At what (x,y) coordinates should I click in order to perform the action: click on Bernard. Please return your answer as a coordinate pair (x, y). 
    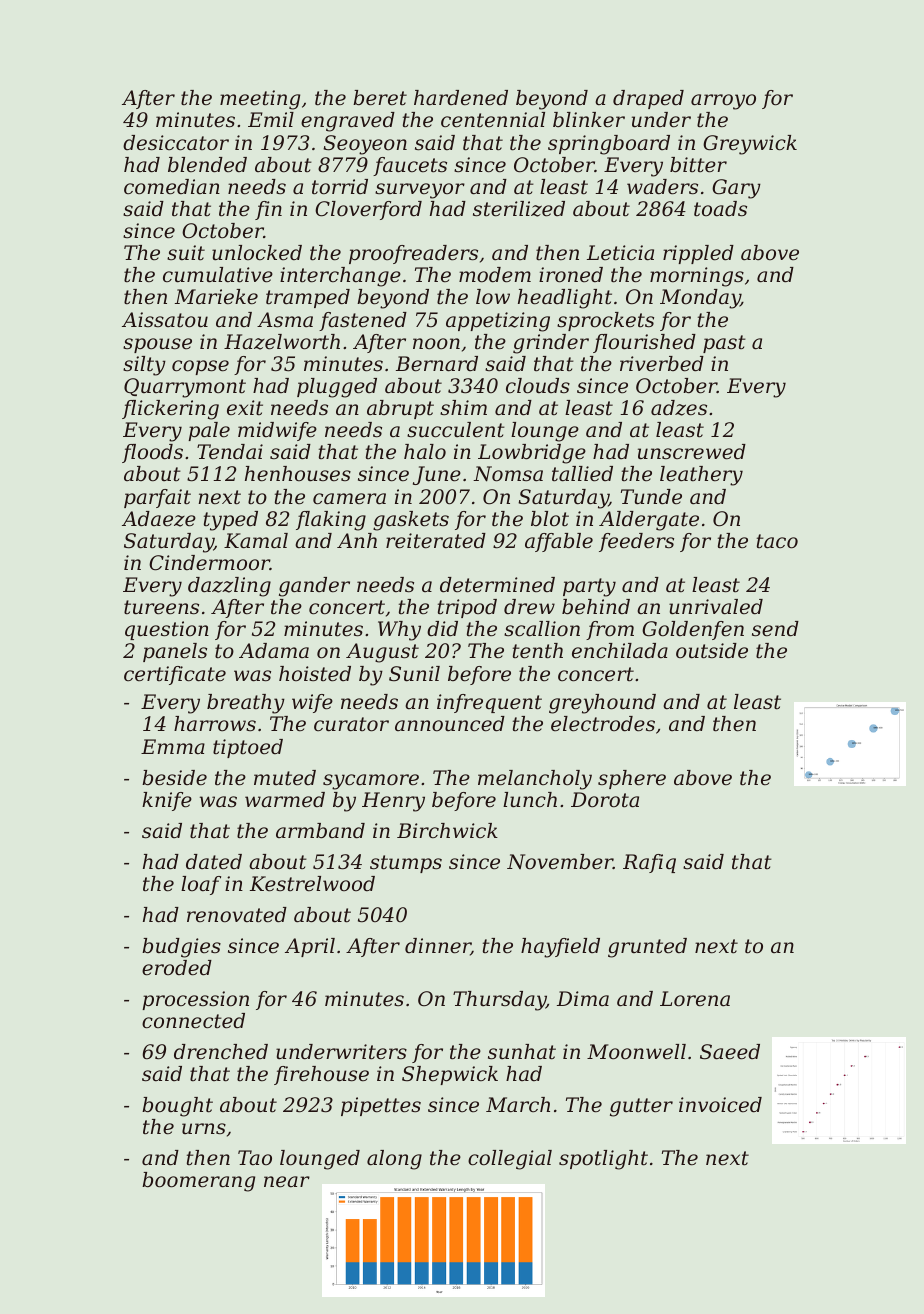
    Looking at the image, I should click on (437, 364).
